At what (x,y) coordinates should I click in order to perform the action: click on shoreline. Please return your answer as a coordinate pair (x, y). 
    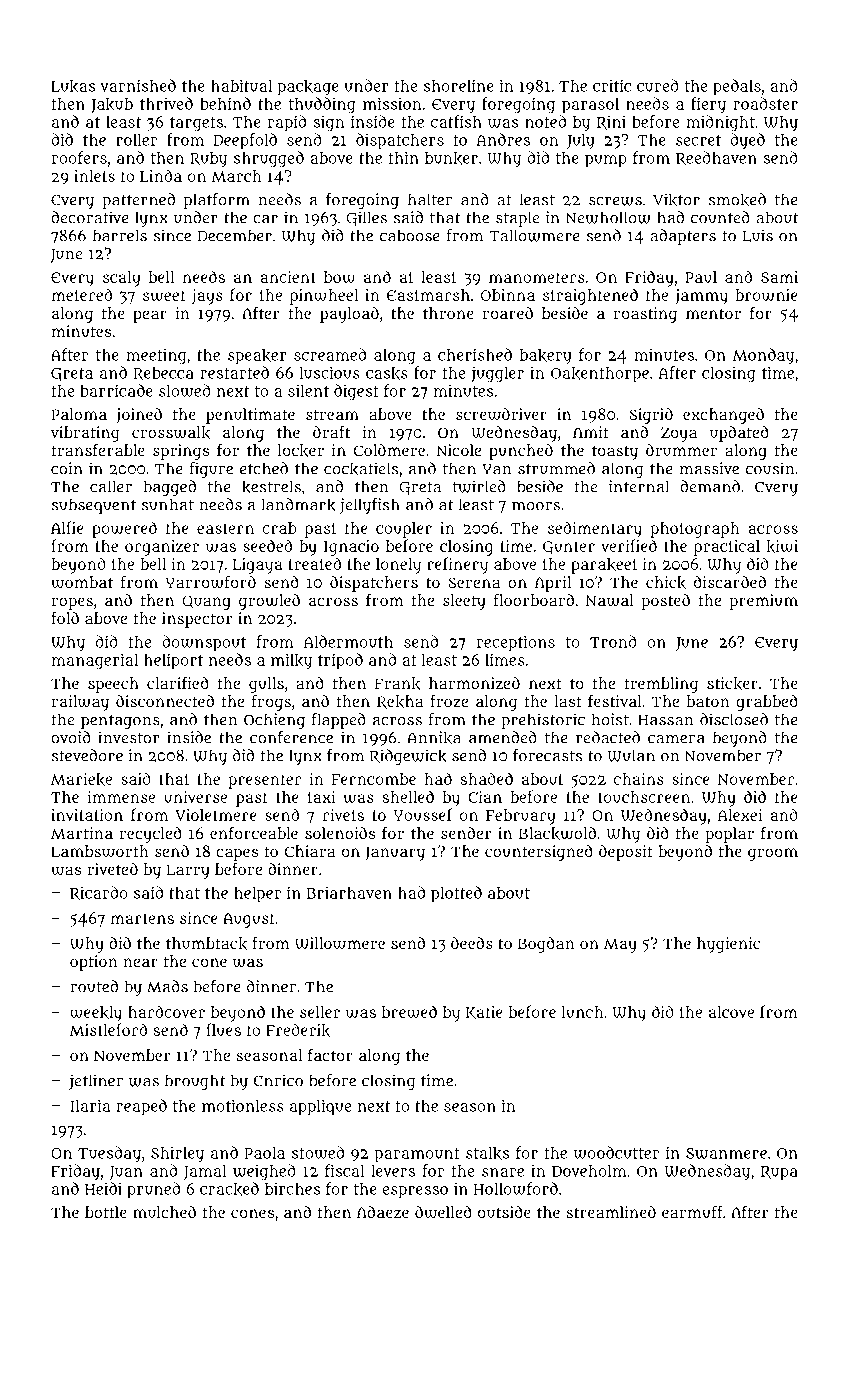
    Looking at the image, I should click on (459, 85).
